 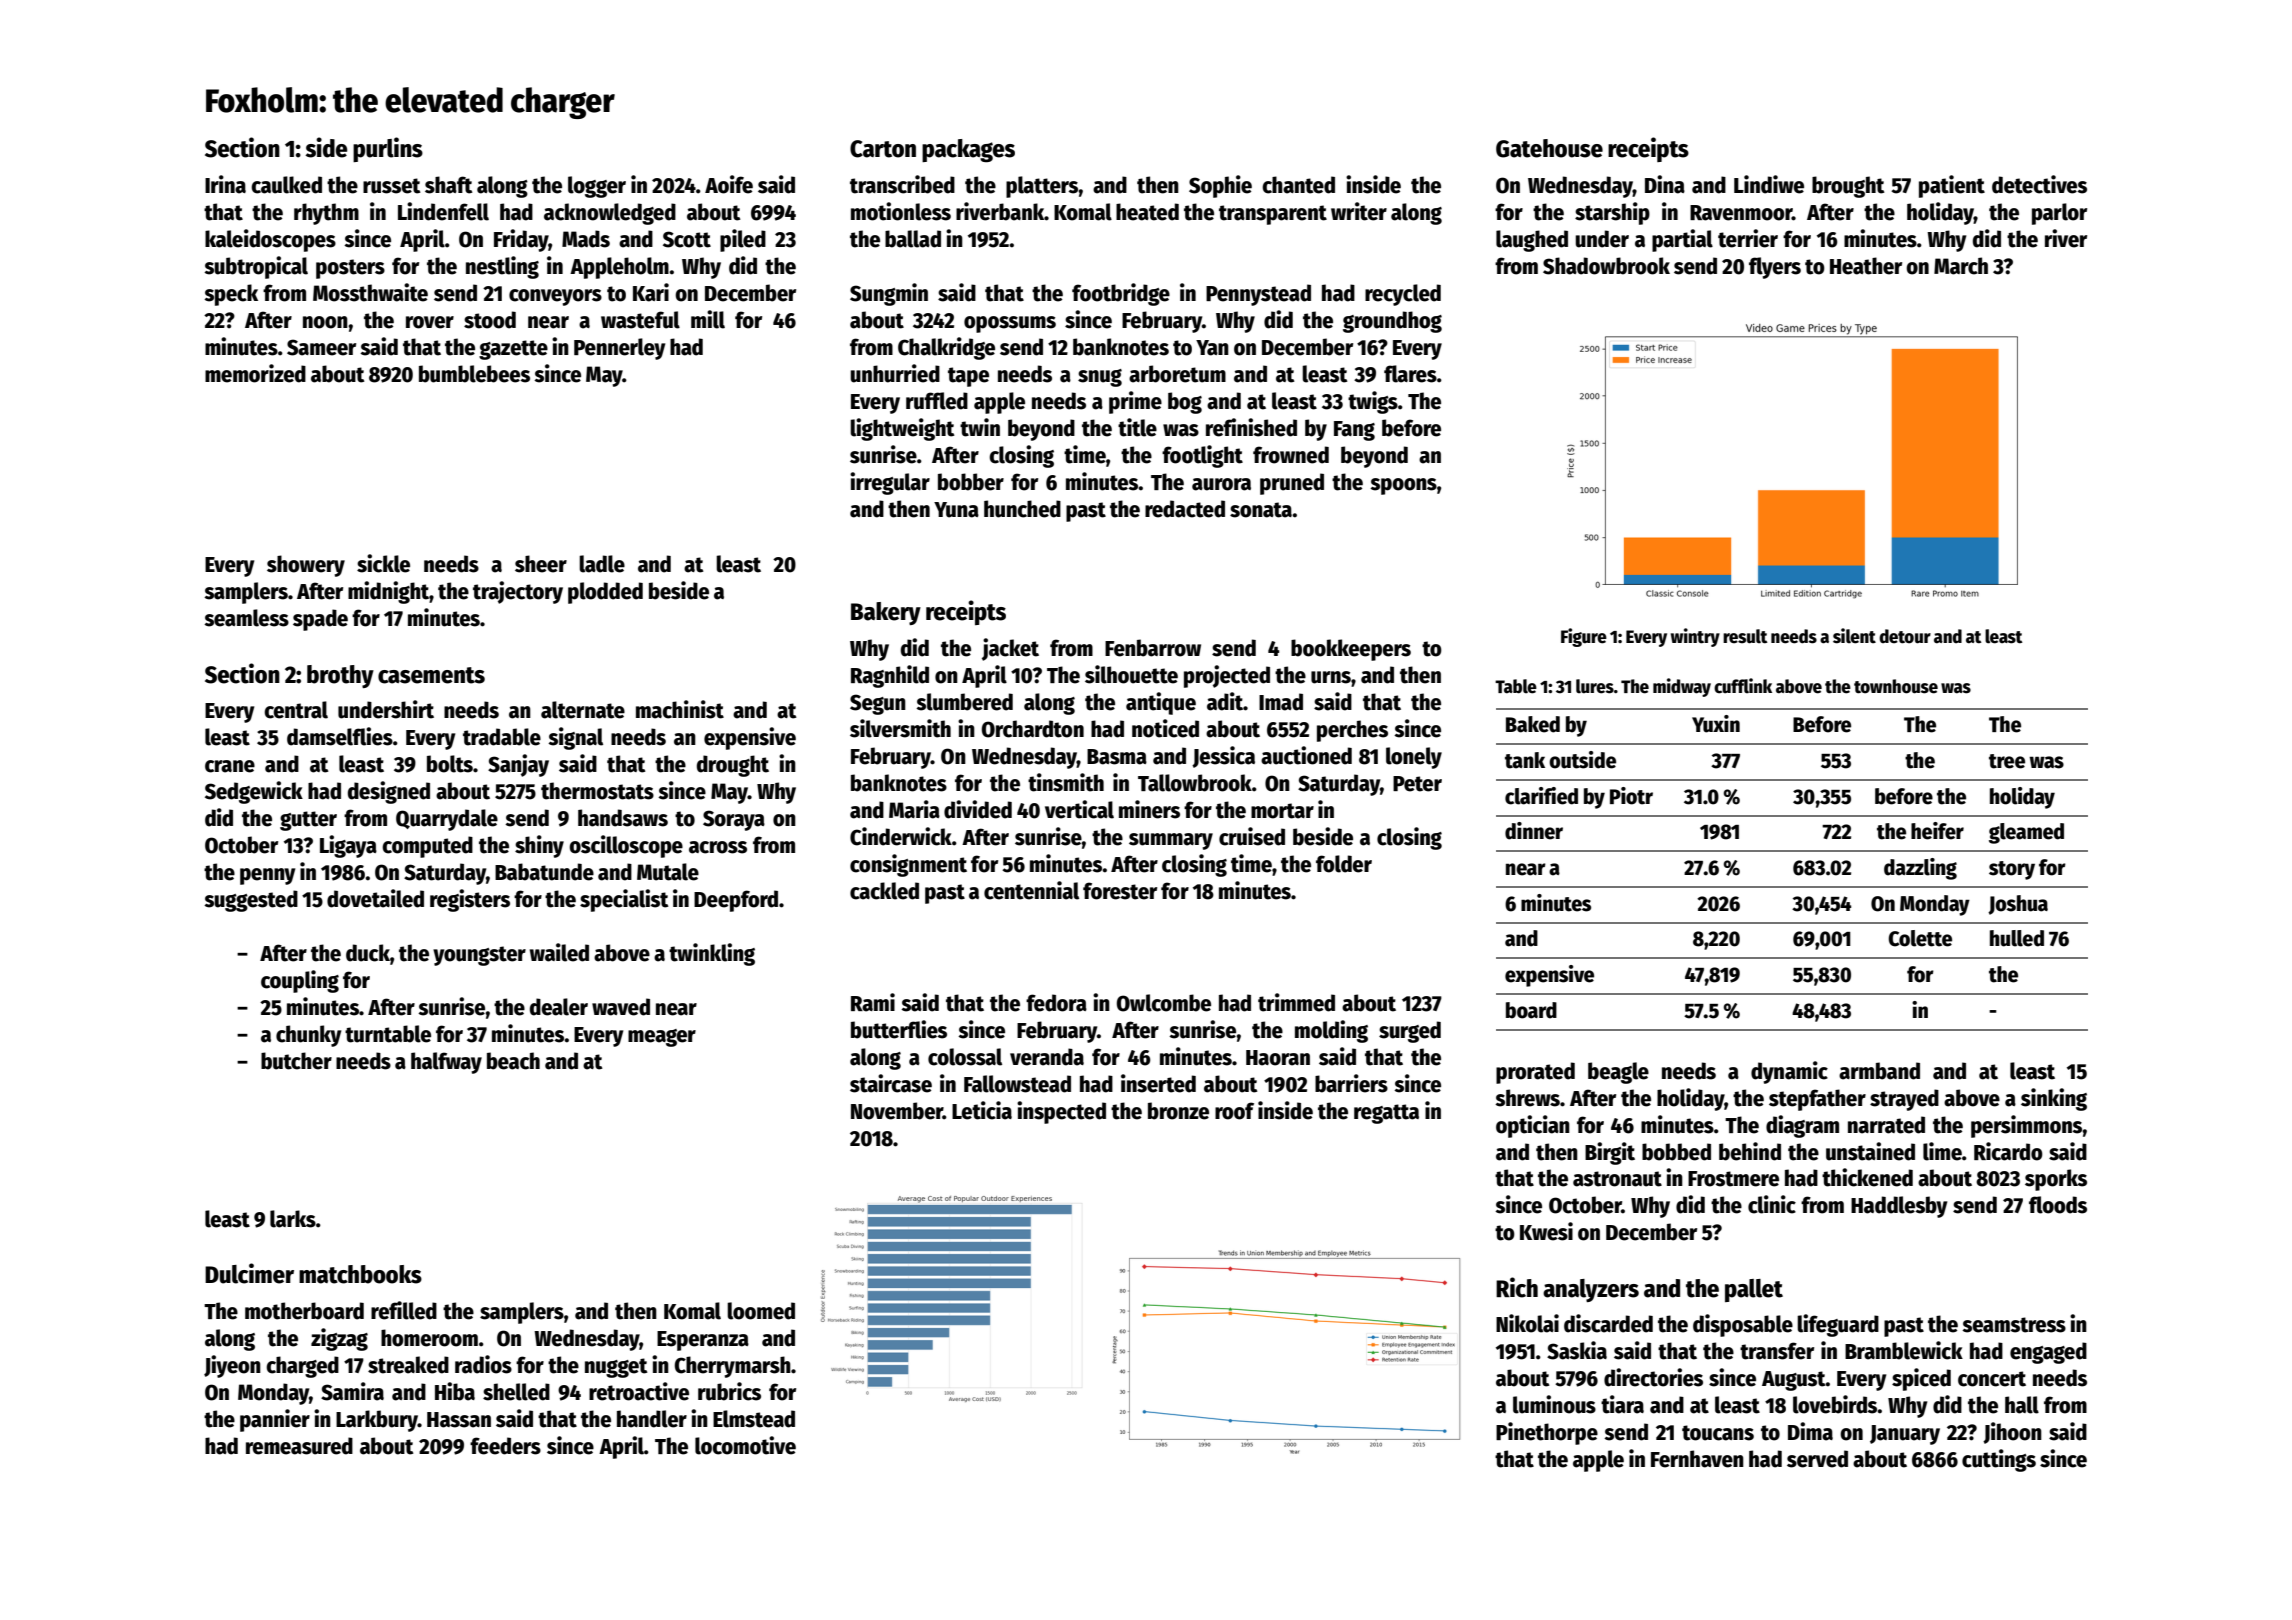 What do you see at coordinates (1158, 1083) in the screenshot?
I see `inserted` at bounding box center [1158, 1083].
